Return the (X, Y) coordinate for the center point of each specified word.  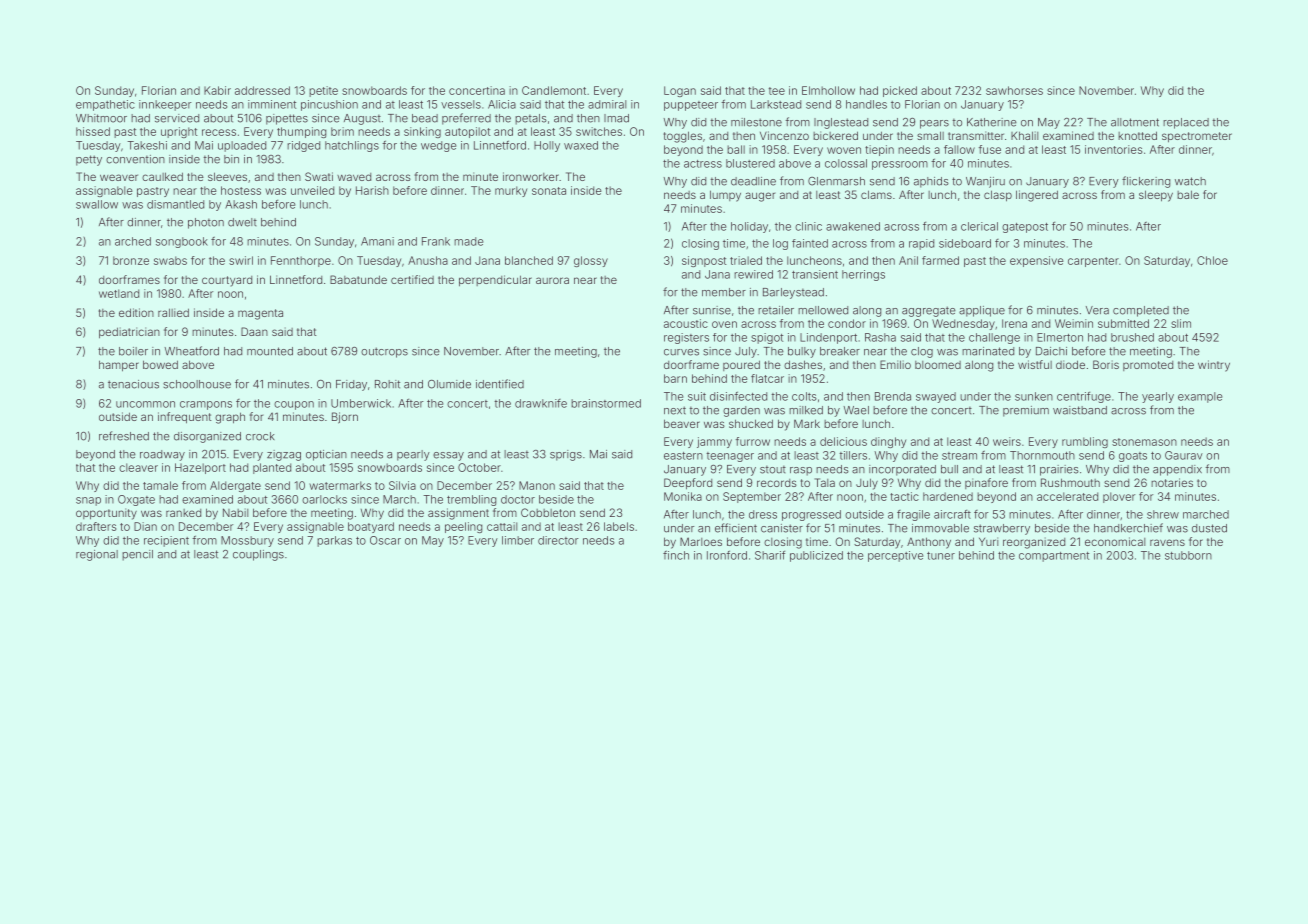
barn (675, 378)
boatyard (371, 527)
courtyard (227, 281)
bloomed (938, 365)
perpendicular (495, 281)
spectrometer (1197, 137)
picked (900, 91)
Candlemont (554, 90)
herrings (863, 275)
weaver (119, 177)
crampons (206, 405)
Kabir (217, 90)
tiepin (879, 150)
